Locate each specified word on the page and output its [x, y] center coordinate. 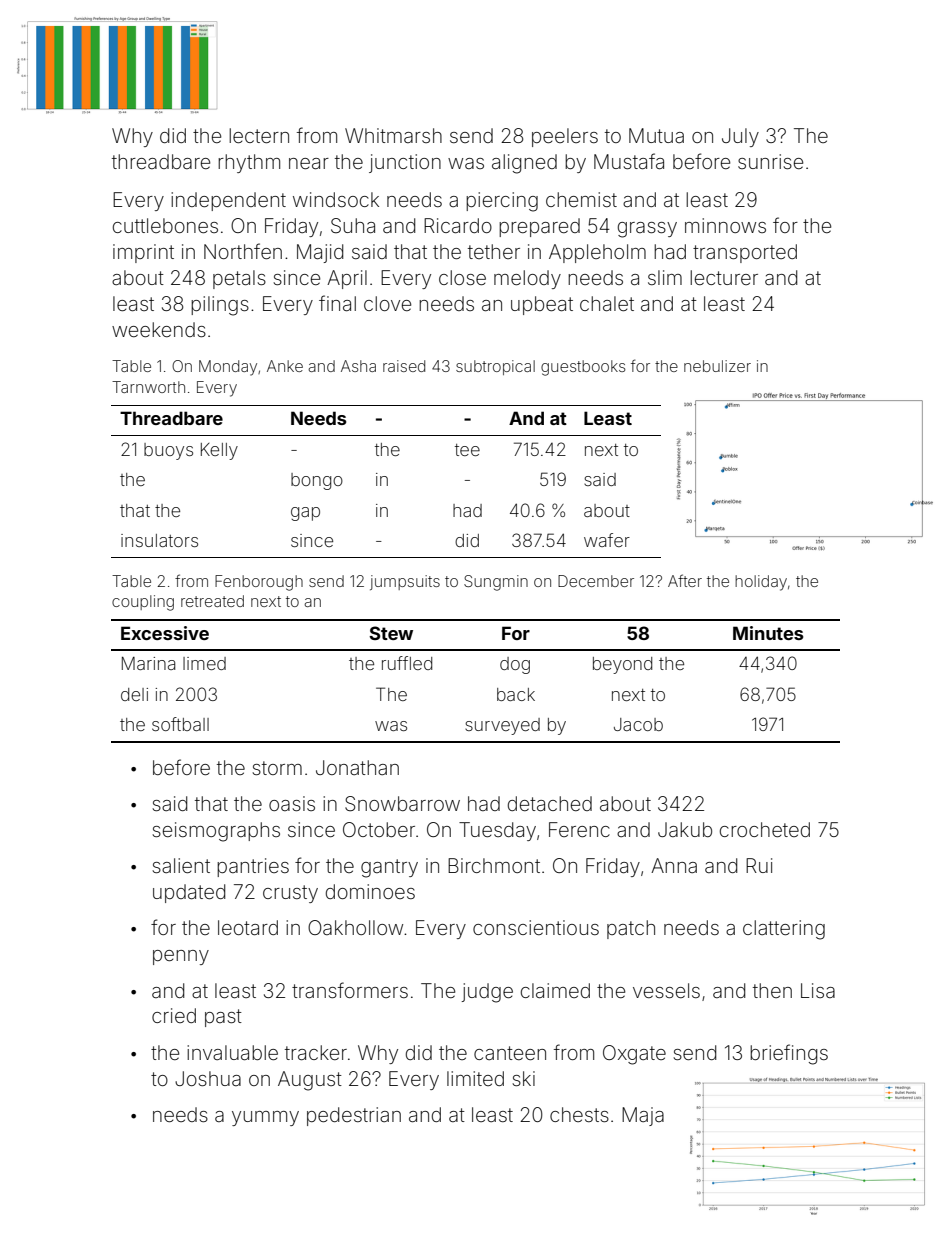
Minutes [768, 633]
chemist [581, 199]
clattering [784, 930]
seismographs [216, 832]
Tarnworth [148, 387]
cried [174, 1015]
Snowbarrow [402, 804]
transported [745, 253]
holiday [761, 583]
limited [475, 1078]
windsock [336, 199]
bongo [317, 481]
